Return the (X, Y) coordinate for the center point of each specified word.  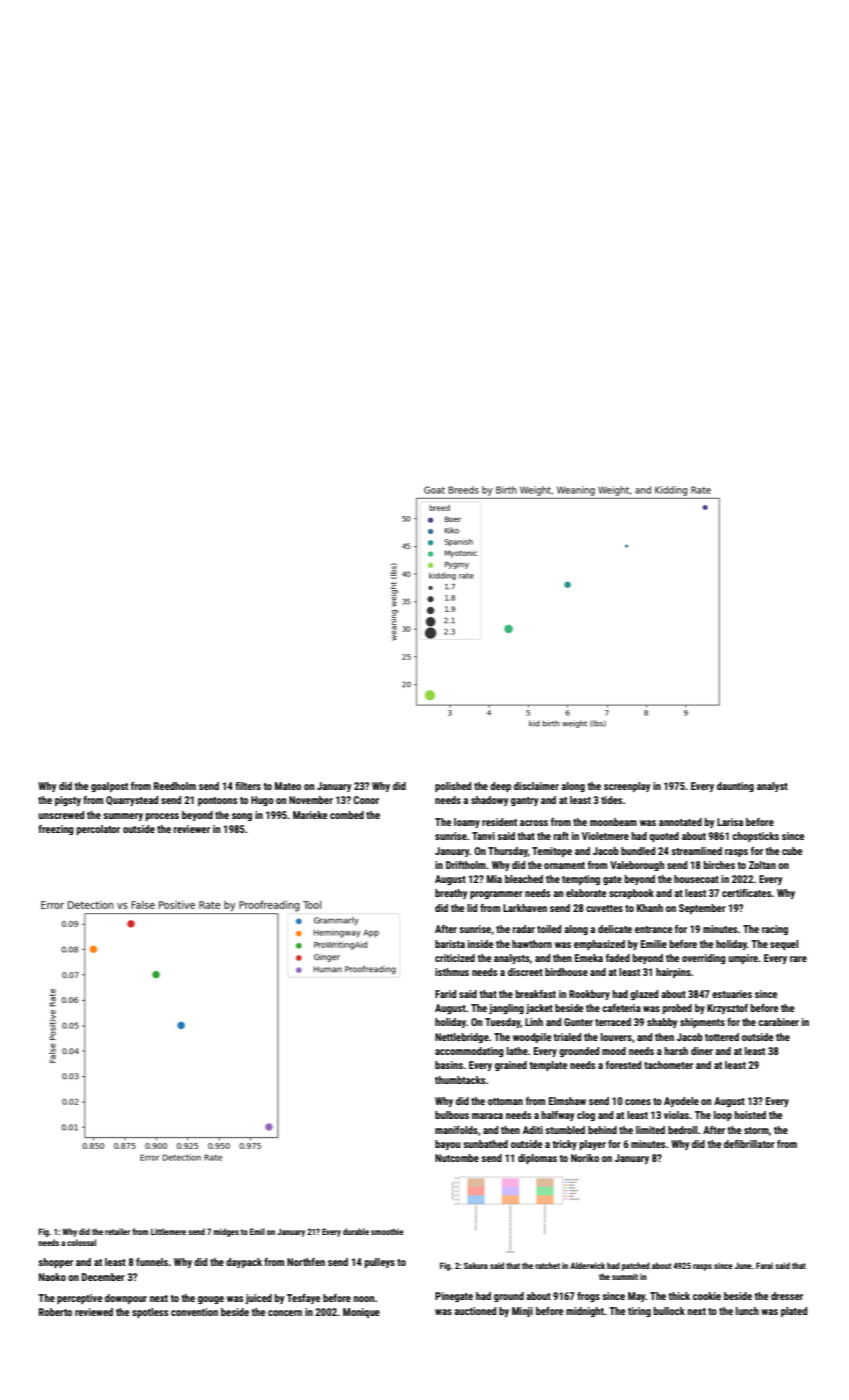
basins (449, 1065)
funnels (152, 1262)
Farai (764, 1265)
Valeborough (637, 866)
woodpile (532, 1038)
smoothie (387, 1231)
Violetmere (605, 836)
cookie (707, 1296)
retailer (117, 1231)
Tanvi (483, 836)
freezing (56, 830)
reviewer (192, 829)
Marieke (310, 815)
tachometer (668, 1065)
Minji (522, 1312)
